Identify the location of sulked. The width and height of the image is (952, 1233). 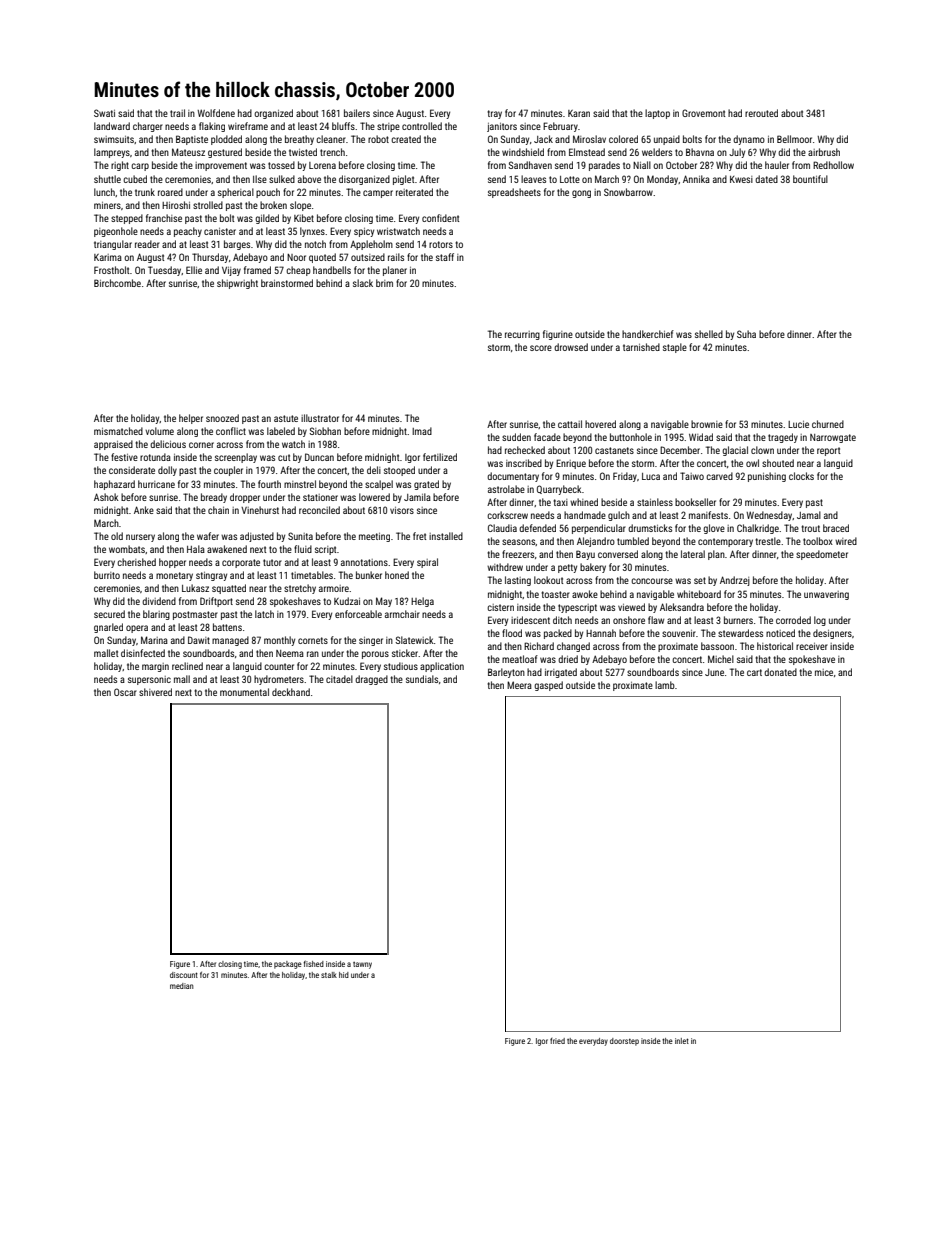
(282, 179).
